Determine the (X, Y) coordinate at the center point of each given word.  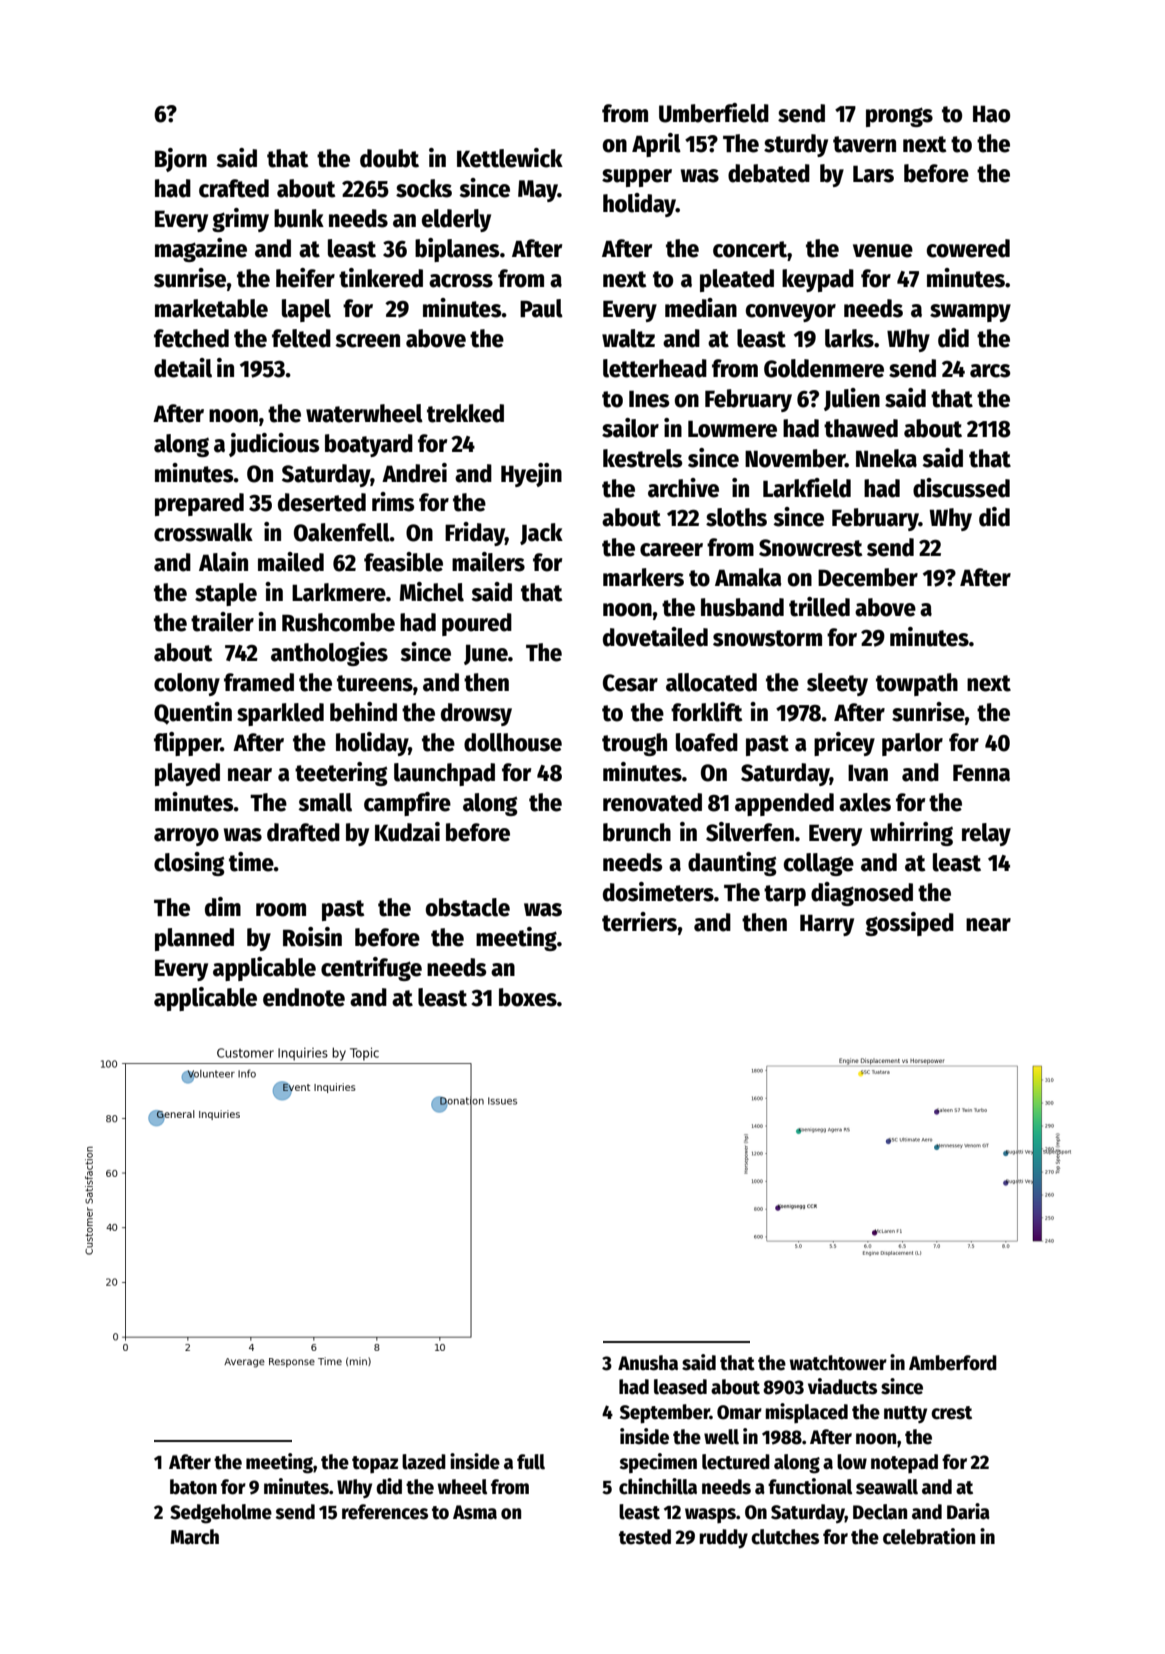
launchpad (444, 774)
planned (194, 939)
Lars (873, 174)
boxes (528, 997)
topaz (375, 1464)
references (385, 1512)
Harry (827, 925)
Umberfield (714, 113)
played (187, 774)
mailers (488, 562)
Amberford (953, 1363)
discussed (961, 488)
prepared (199, 504)
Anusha (648, 1363)
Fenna (981, 773)
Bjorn (181, 160)
